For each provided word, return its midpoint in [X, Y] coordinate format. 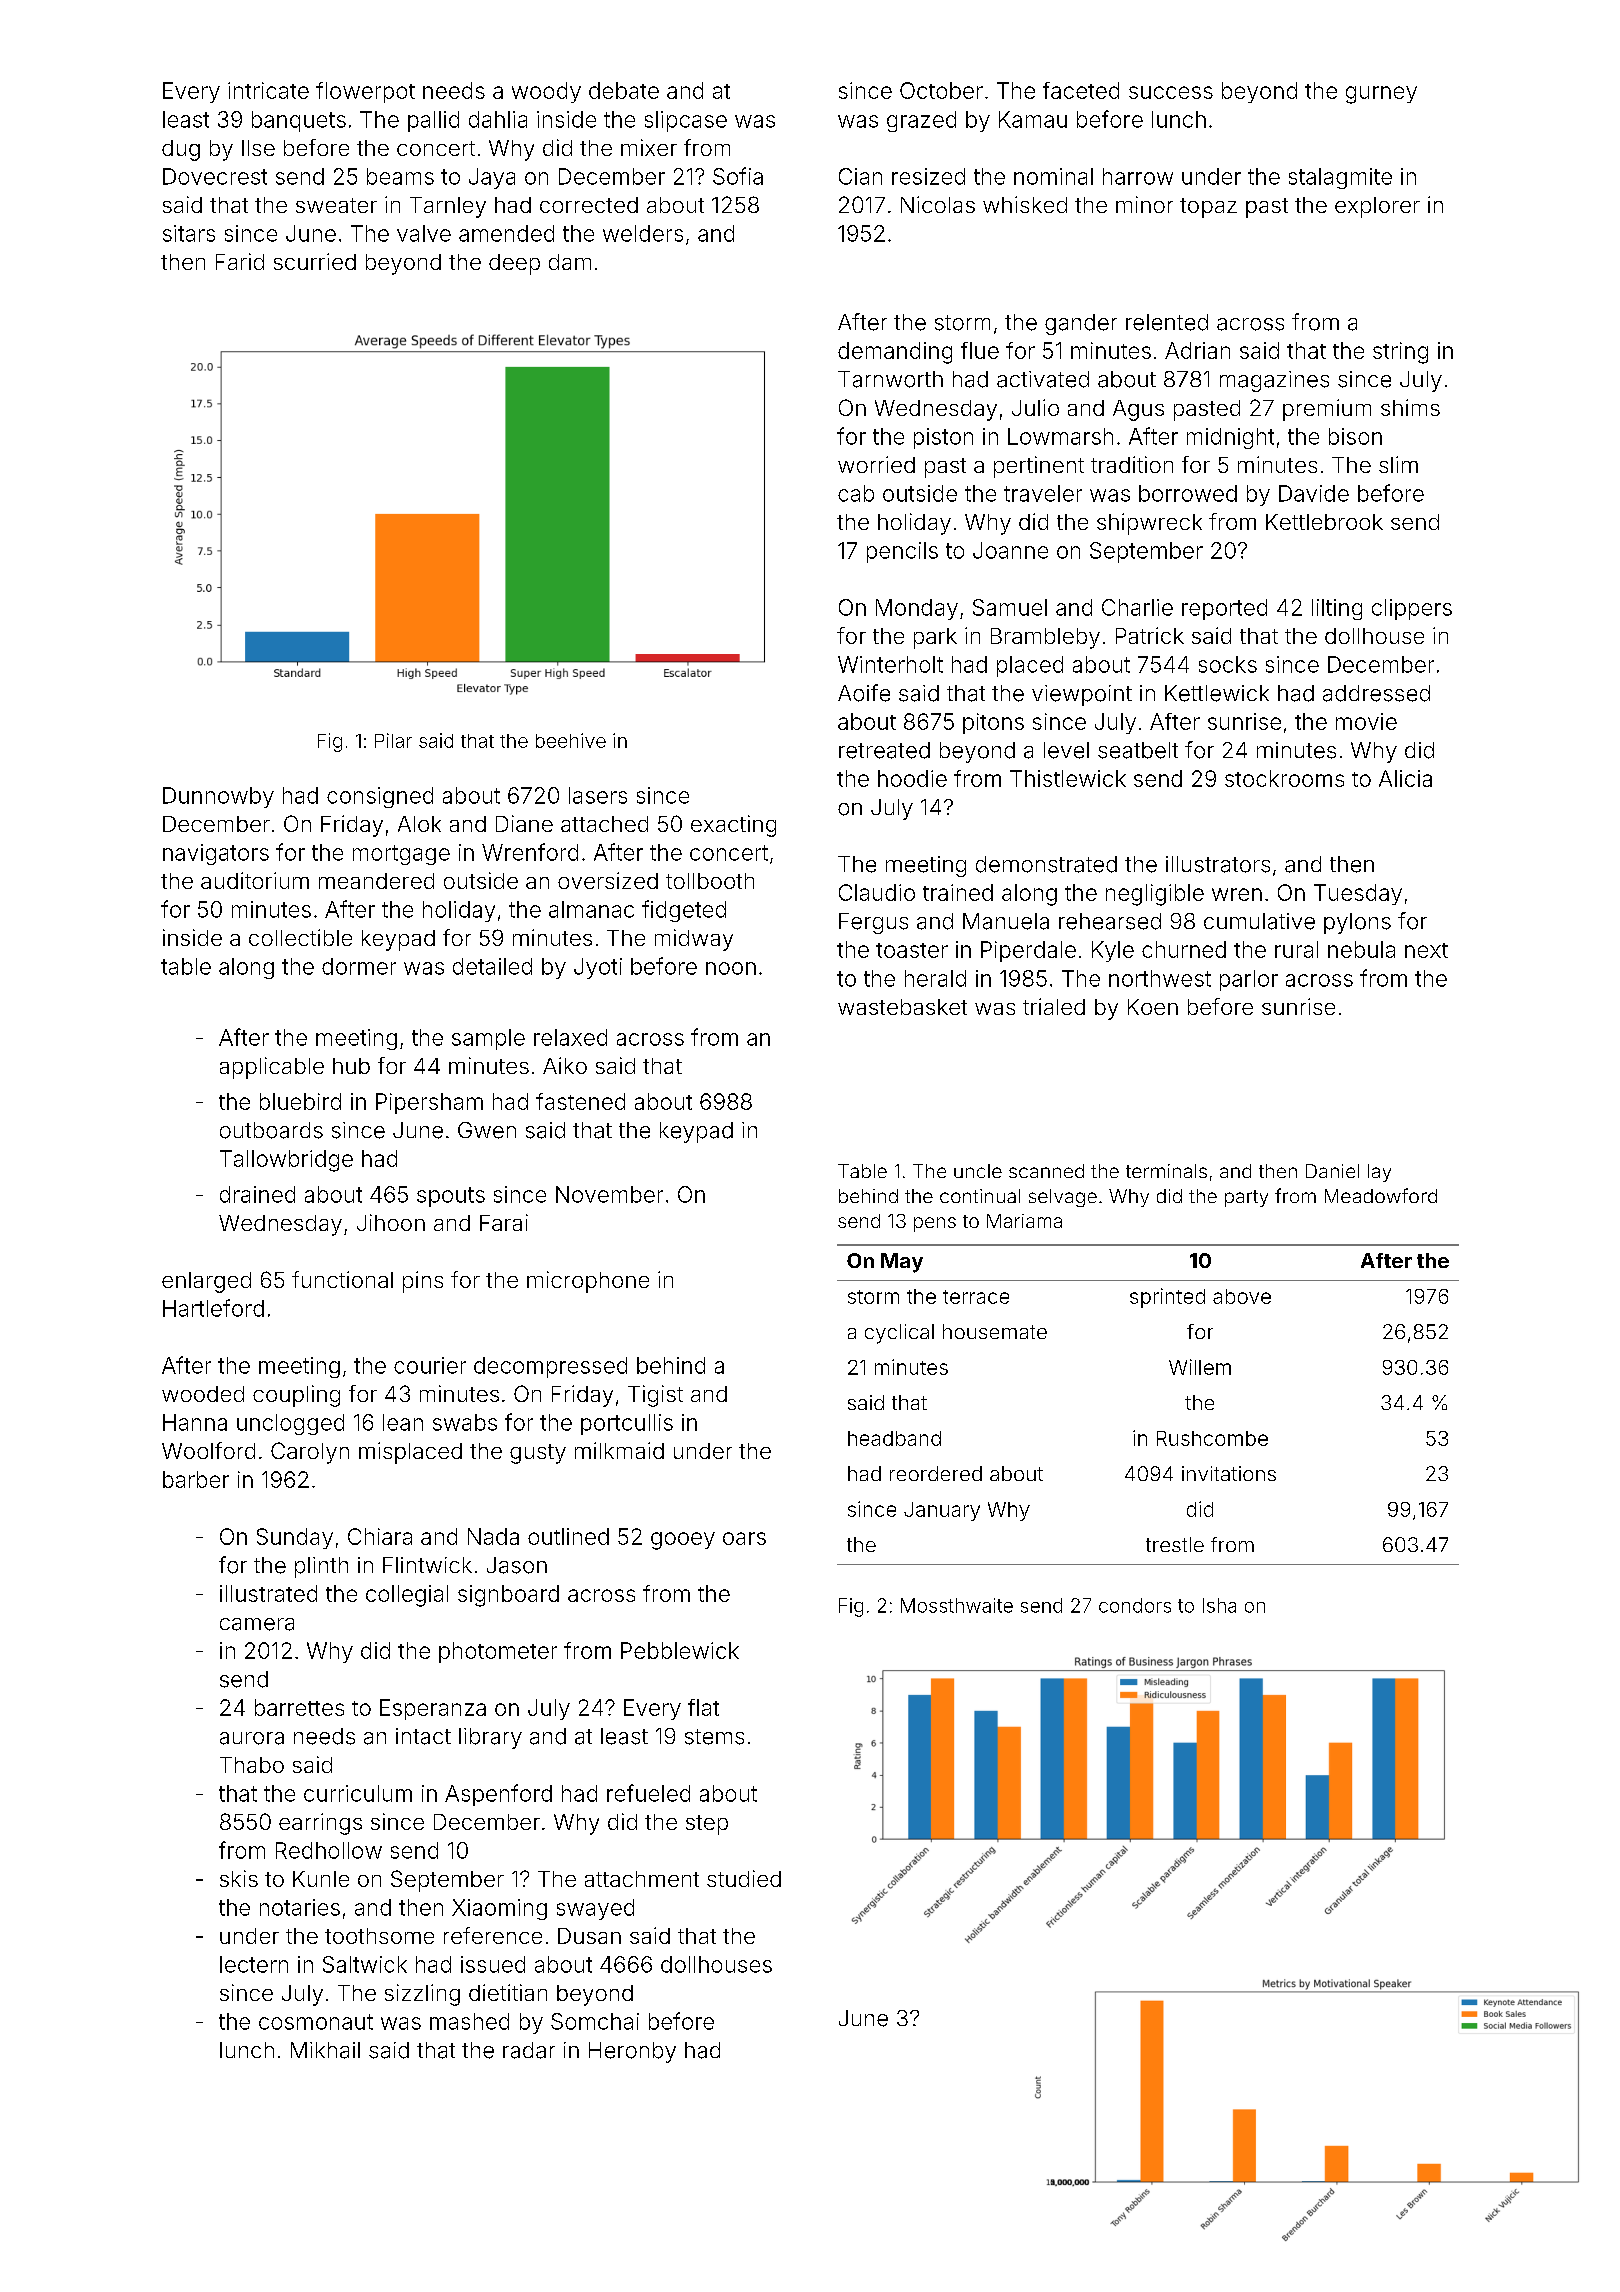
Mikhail [325, 2050]
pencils [902, 552]
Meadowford [1381, 1195]
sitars [189, 233]
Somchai [595, 2021]
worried [876, 464]
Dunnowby [218, 797]
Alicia [1405, 778]
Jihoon [391, 1222]
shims [1410, 407]
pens [935, 1224]
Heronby [632, 2052]
